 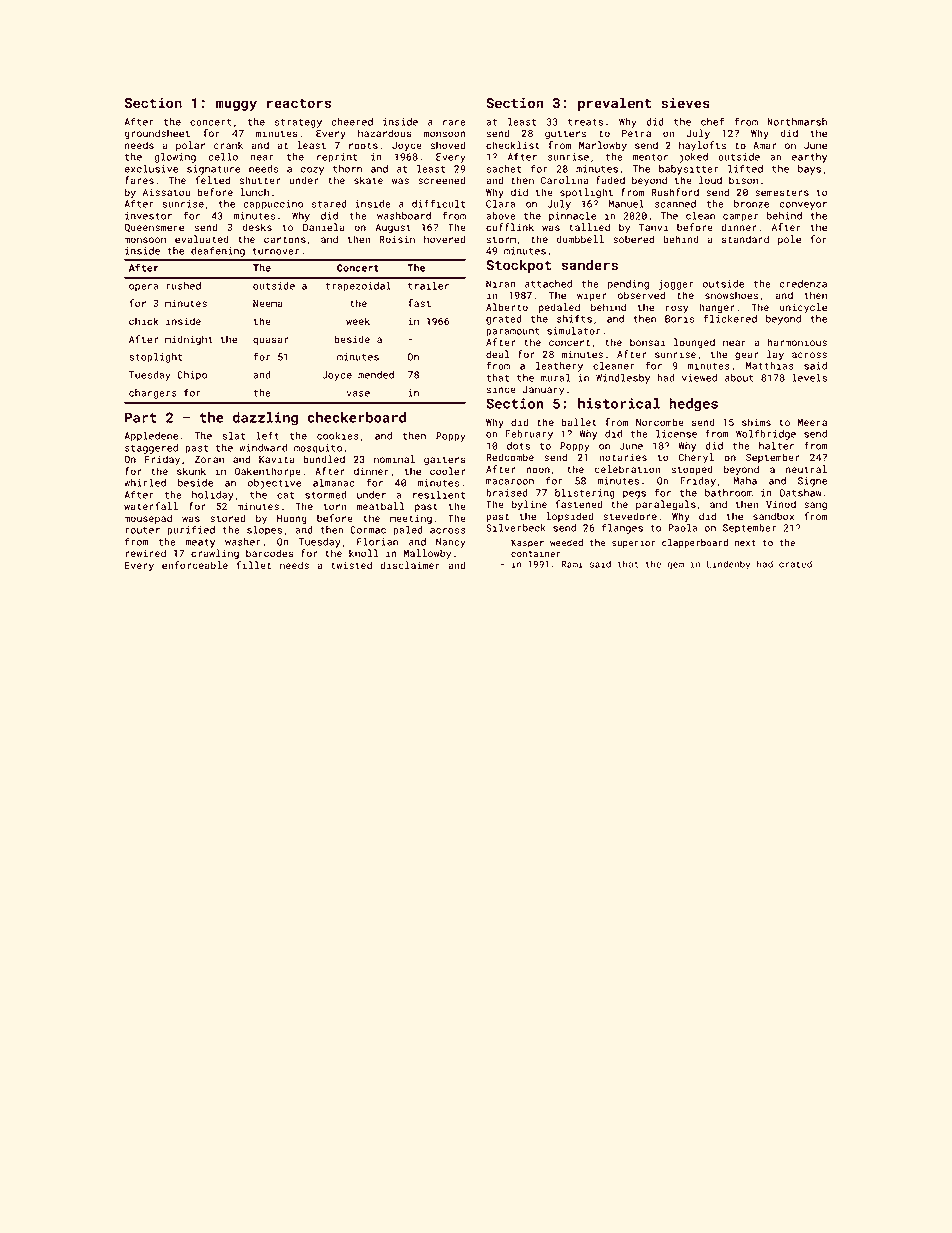 I want to click on desks, so click(x=257, y=227).
